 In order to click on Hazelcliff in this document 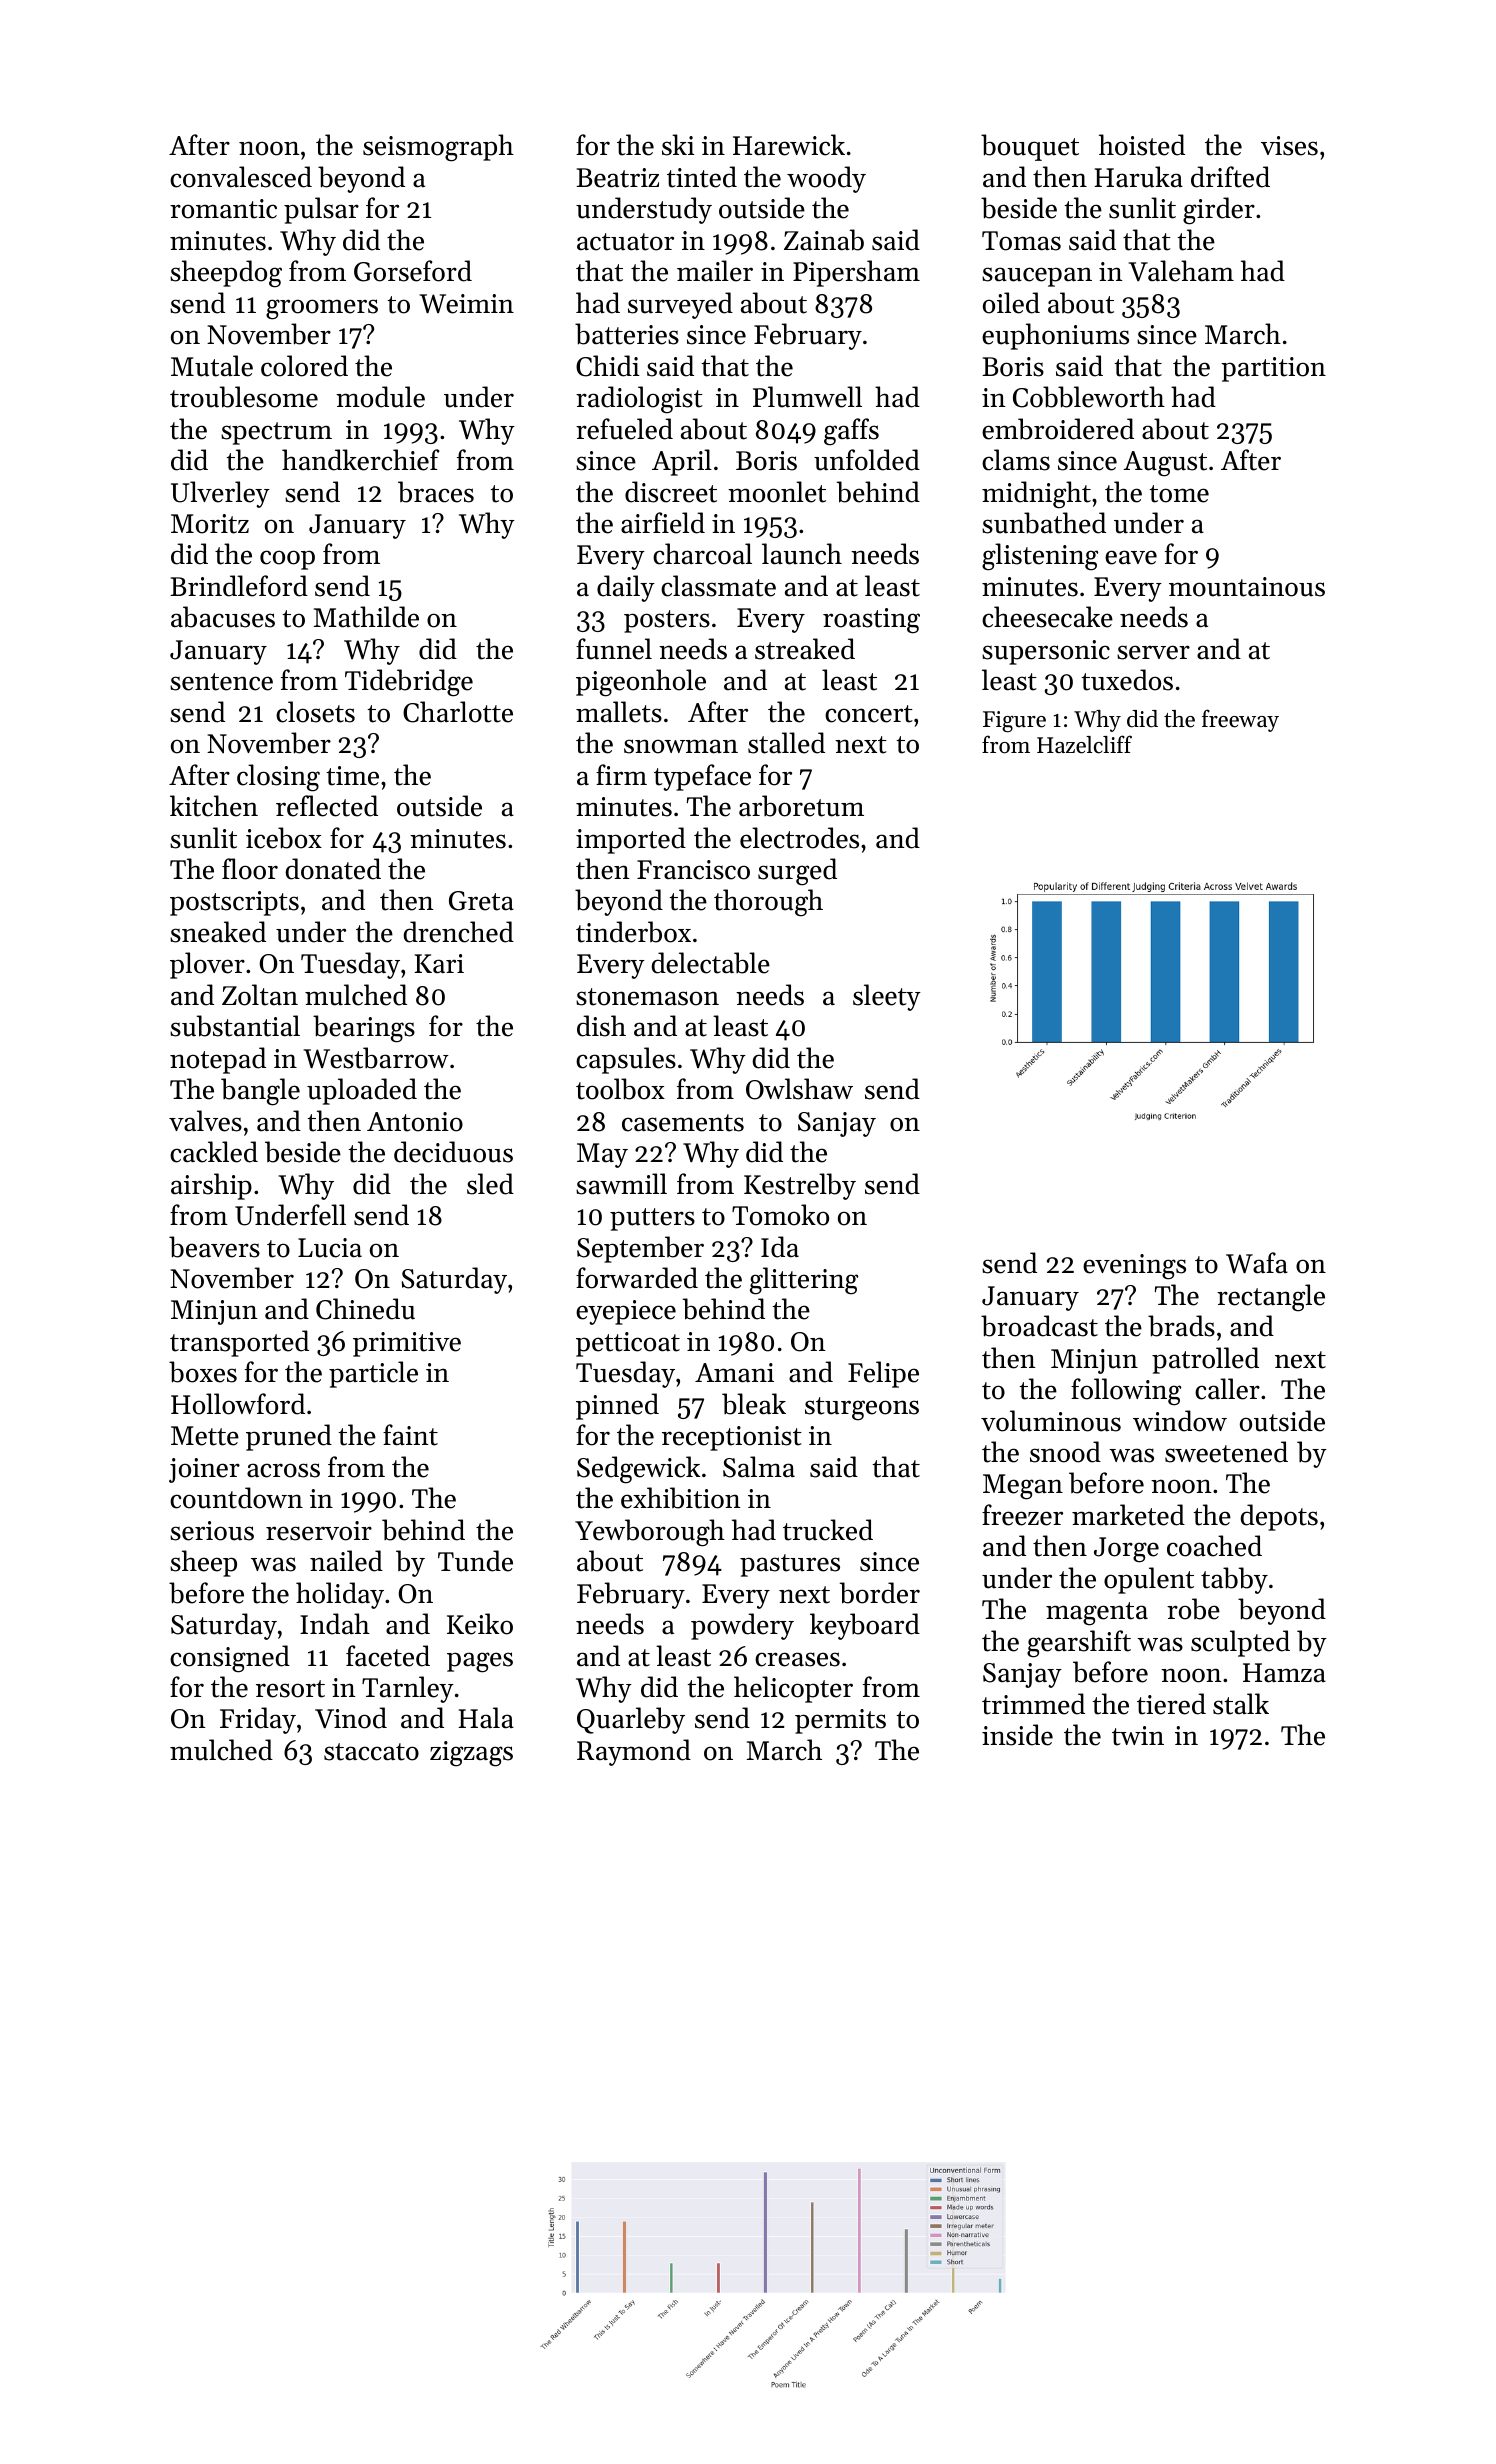, I will do `click(1084, 744)`.
